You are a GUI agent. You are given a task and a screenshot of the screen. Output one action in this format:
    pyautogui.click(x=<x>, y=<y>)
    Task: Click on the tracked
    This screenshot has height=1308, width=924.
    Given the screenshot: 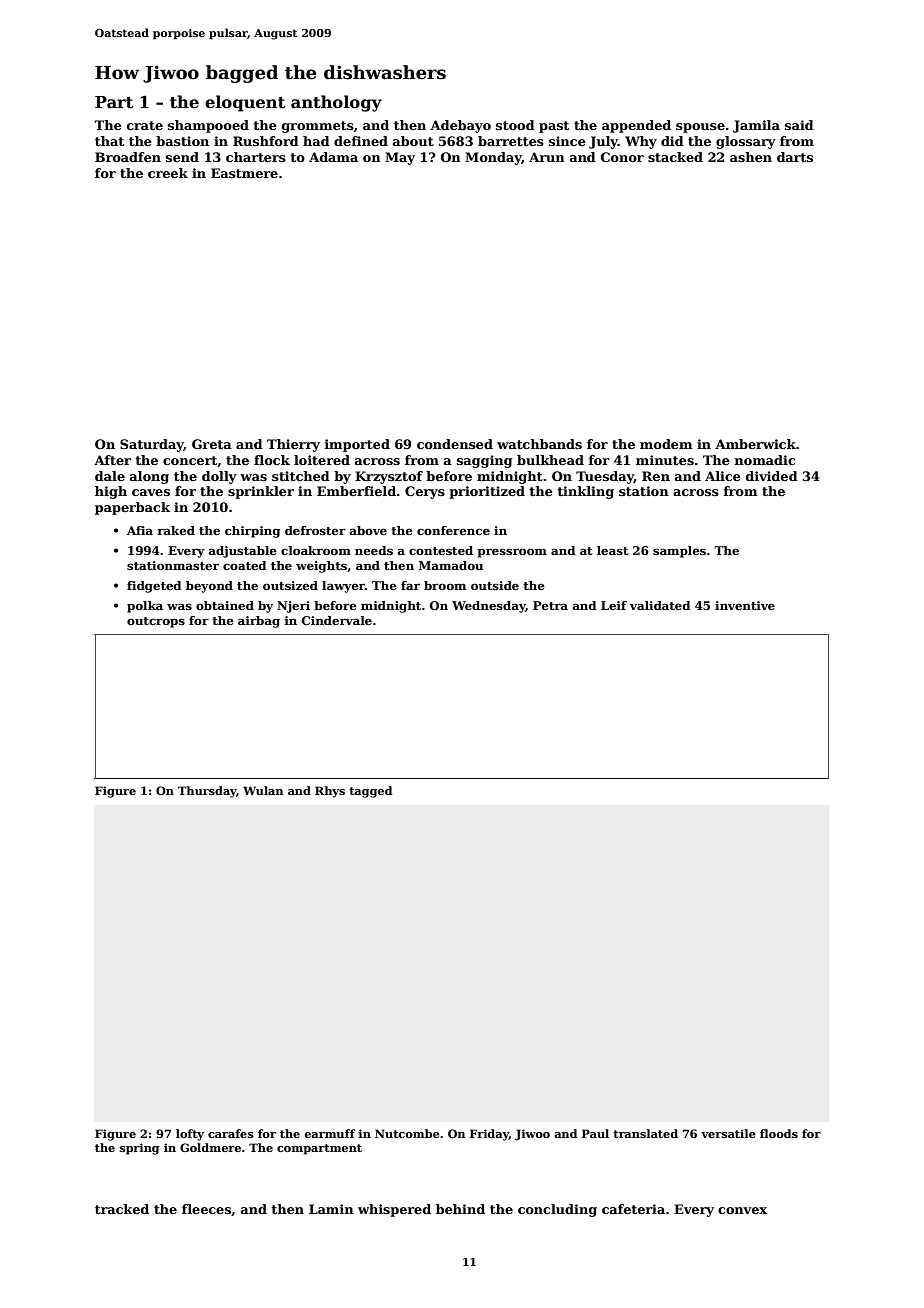 What is the action you would take?
    pyautogui.click(x=122, y=1209)
